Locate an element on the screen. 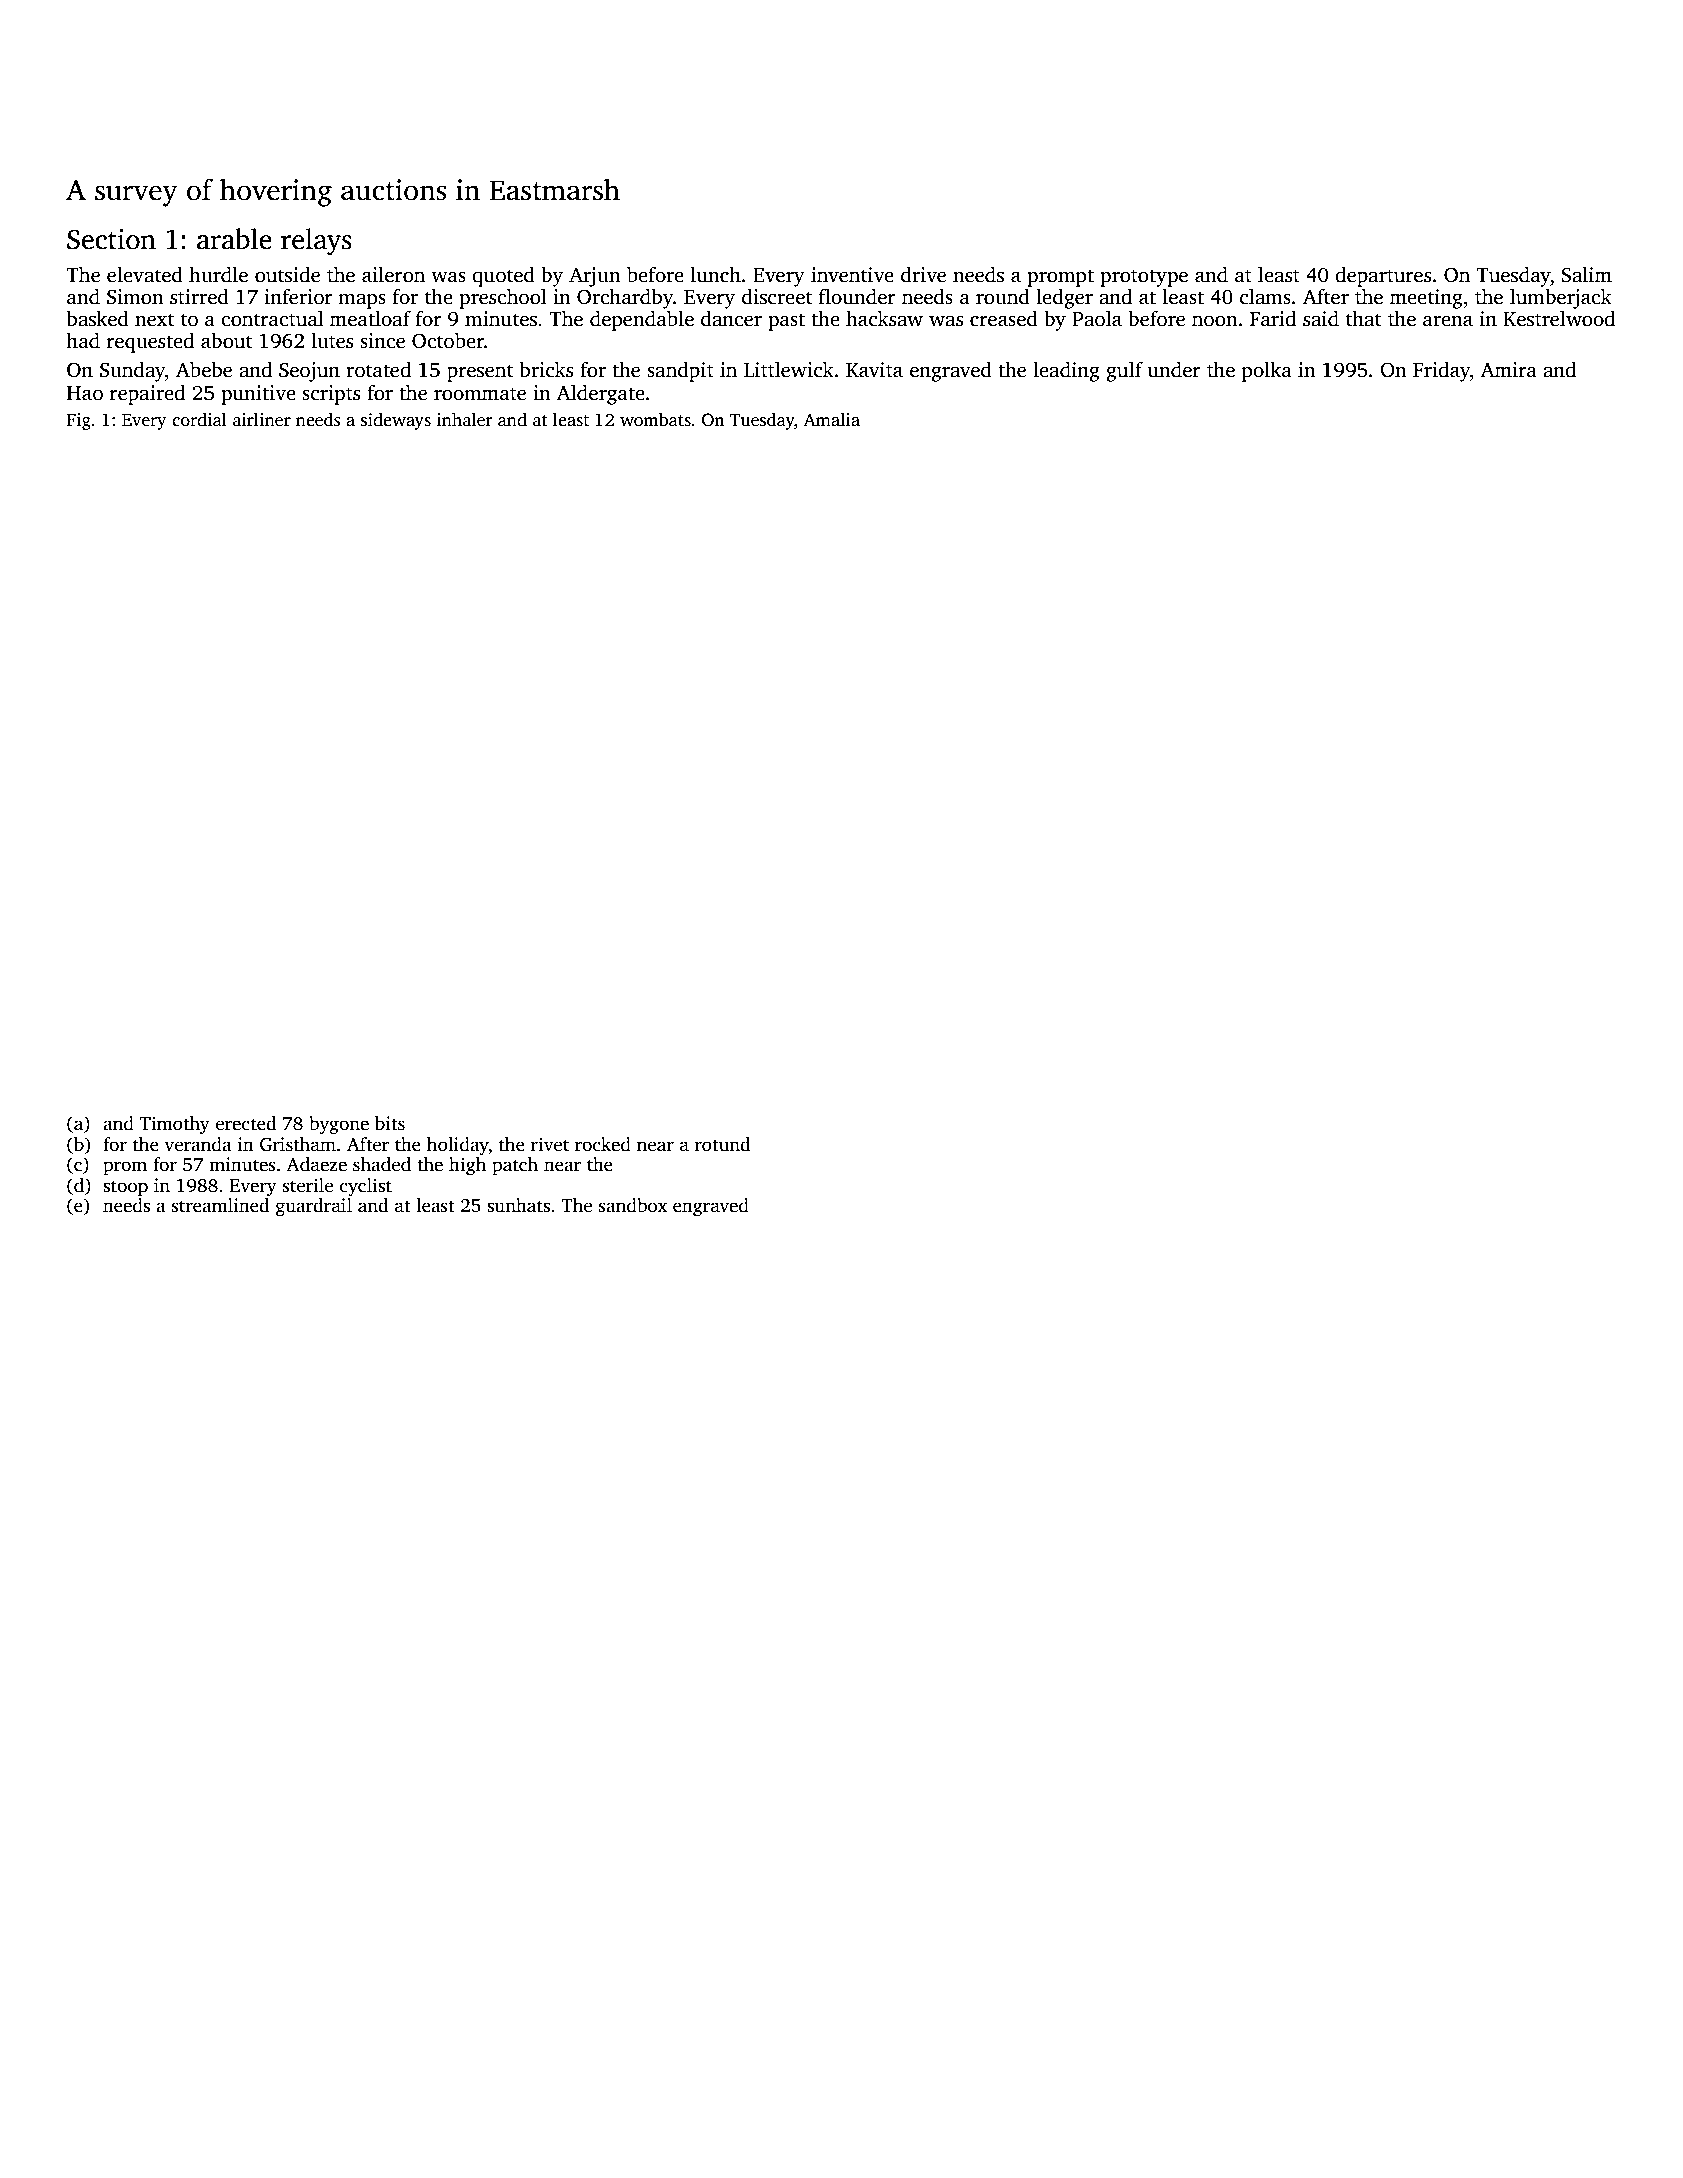  polka is located at coordinates (1267, 371).
